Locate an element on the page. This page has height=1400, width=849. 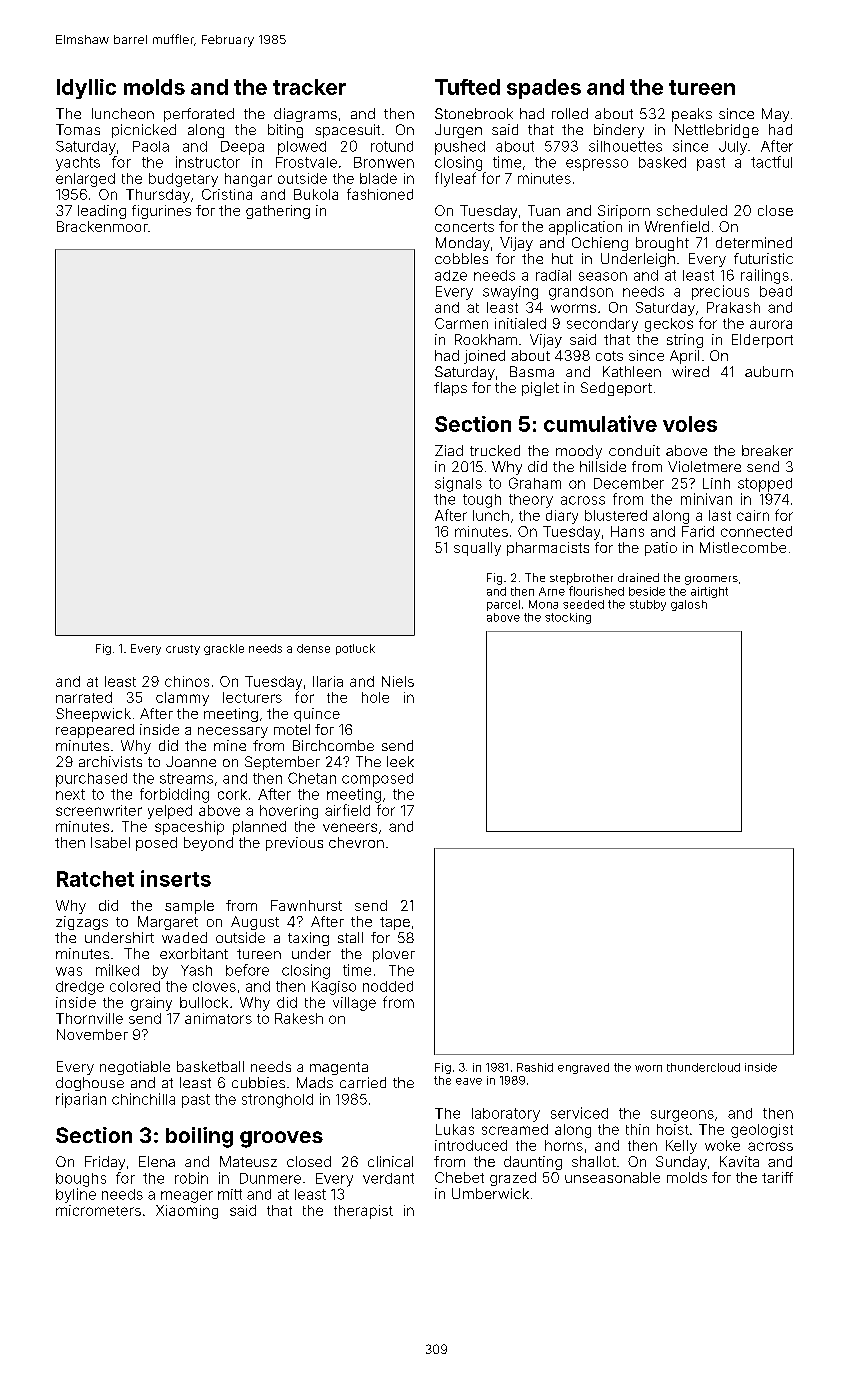
micrometers is located at coordinates (98, 1210).
